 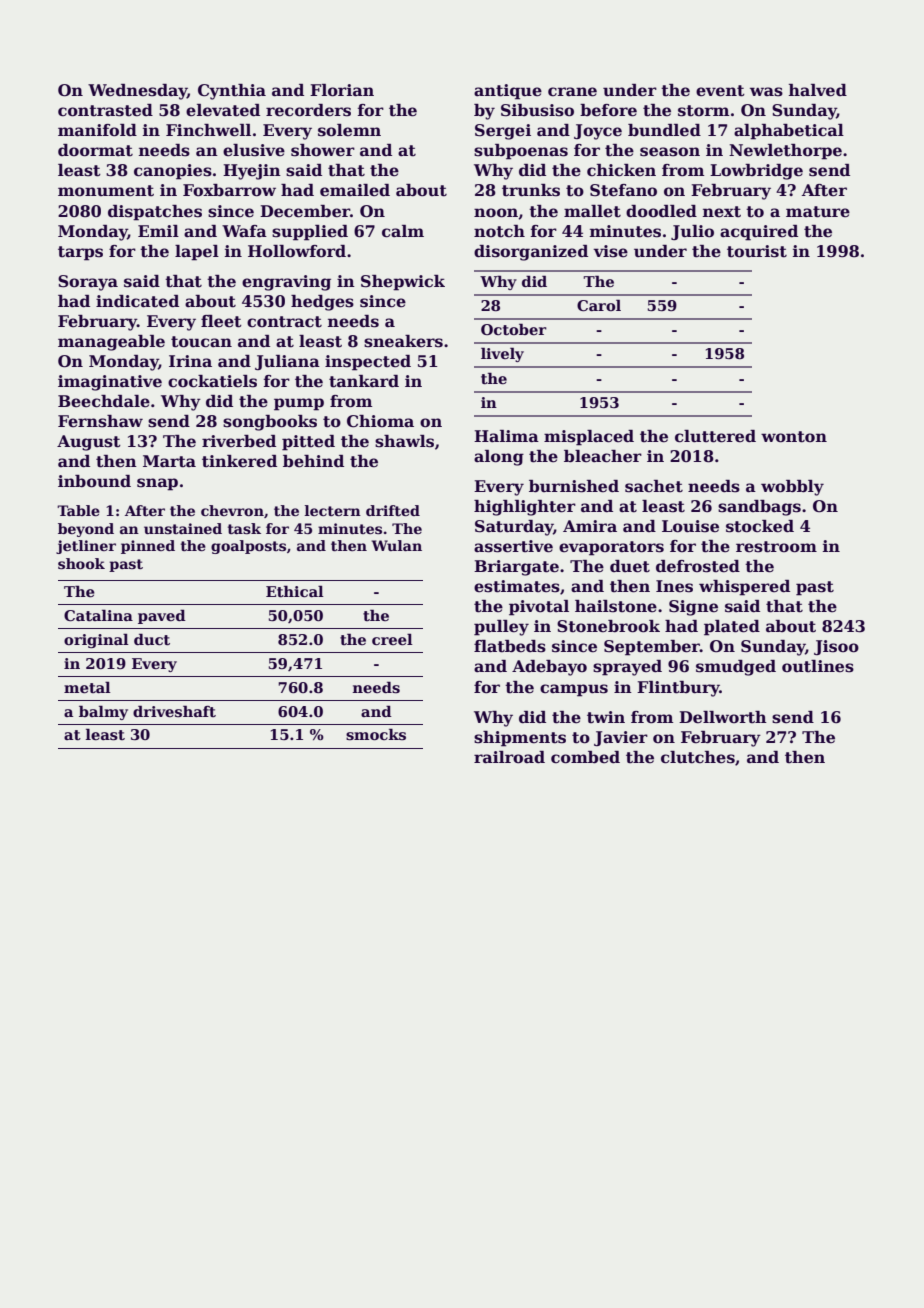 What do you see at coordinates (403, 283) in the screenshot?
I see `Shepwick` at bounding box center [403, 283].
